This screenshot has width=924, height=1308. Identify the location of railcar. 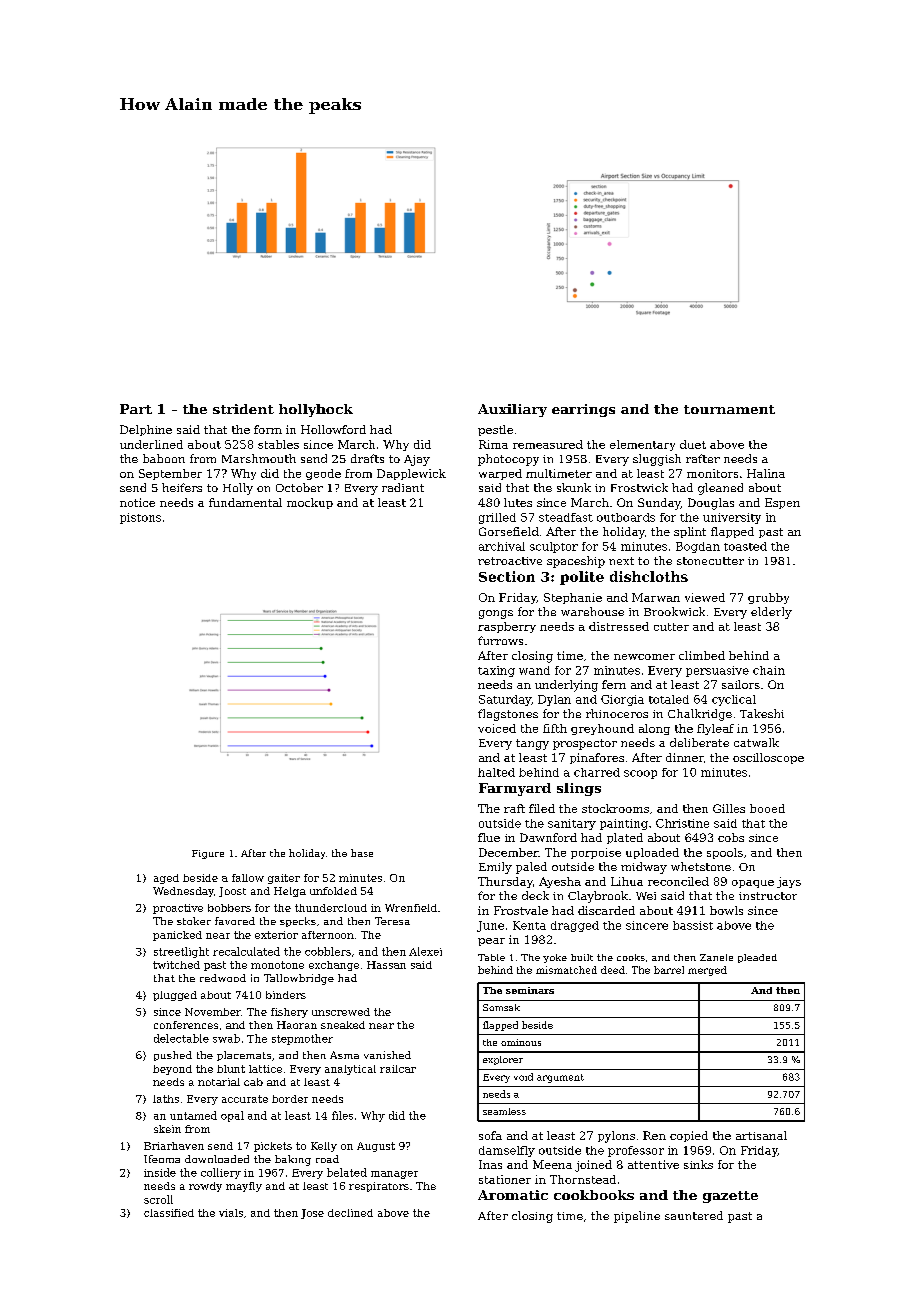
(398, 1069).
